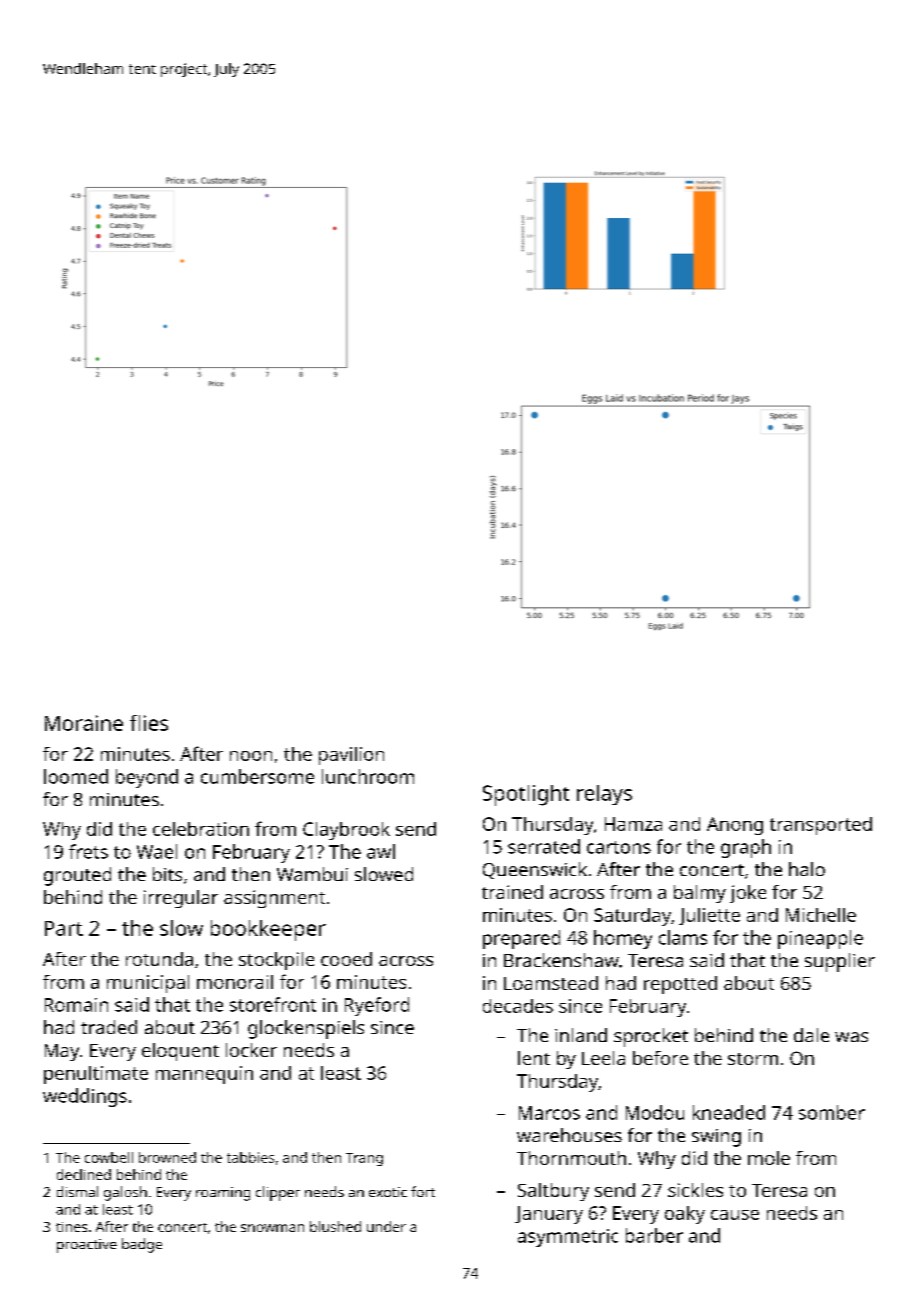 This image has height=1308, width=924. I want to click on lent, so click(534, 1058).
